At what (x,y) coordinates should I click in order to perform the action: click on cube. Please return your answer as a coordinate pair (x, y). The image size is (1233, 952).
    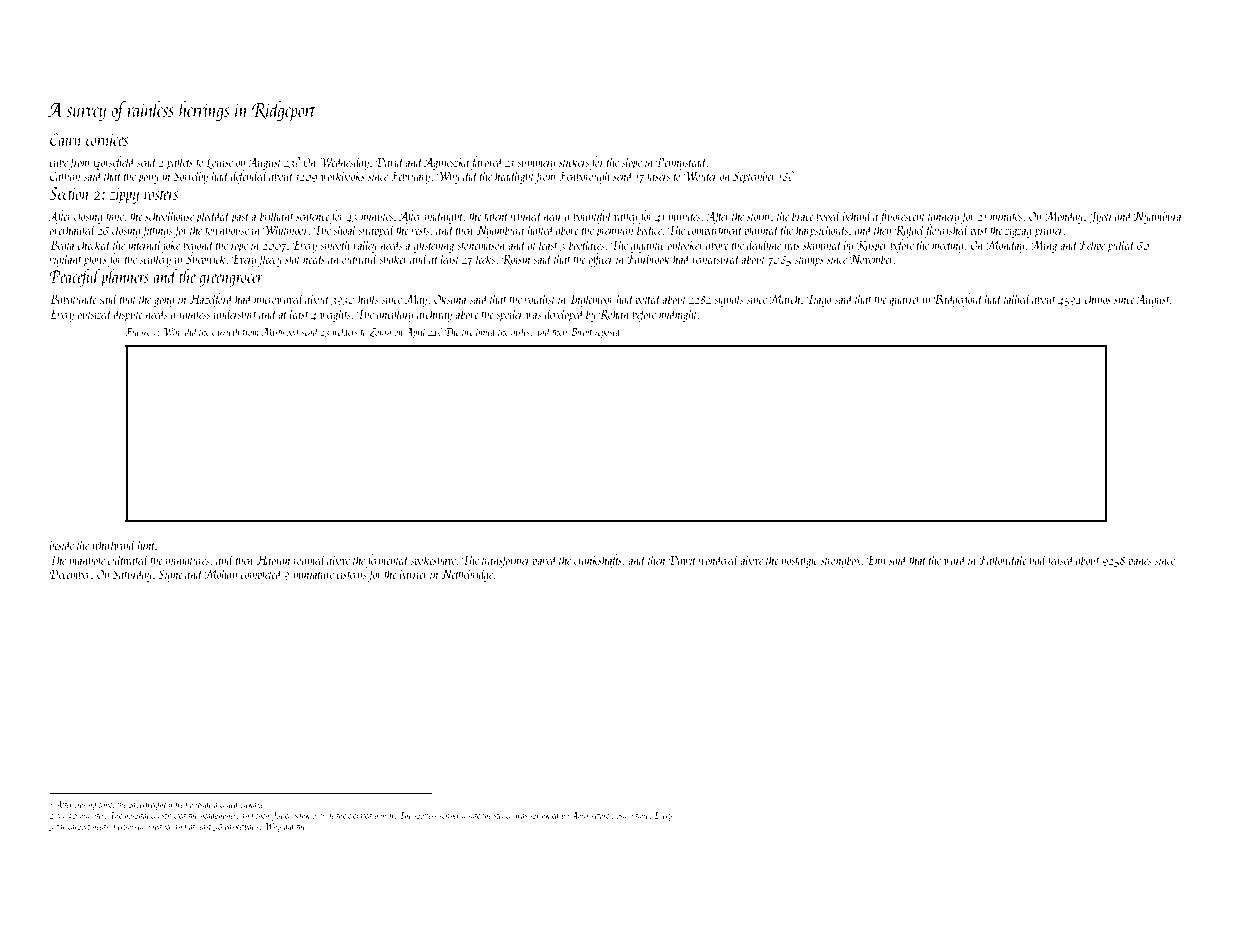
    Looking at the image, I should click on (58, 161).
